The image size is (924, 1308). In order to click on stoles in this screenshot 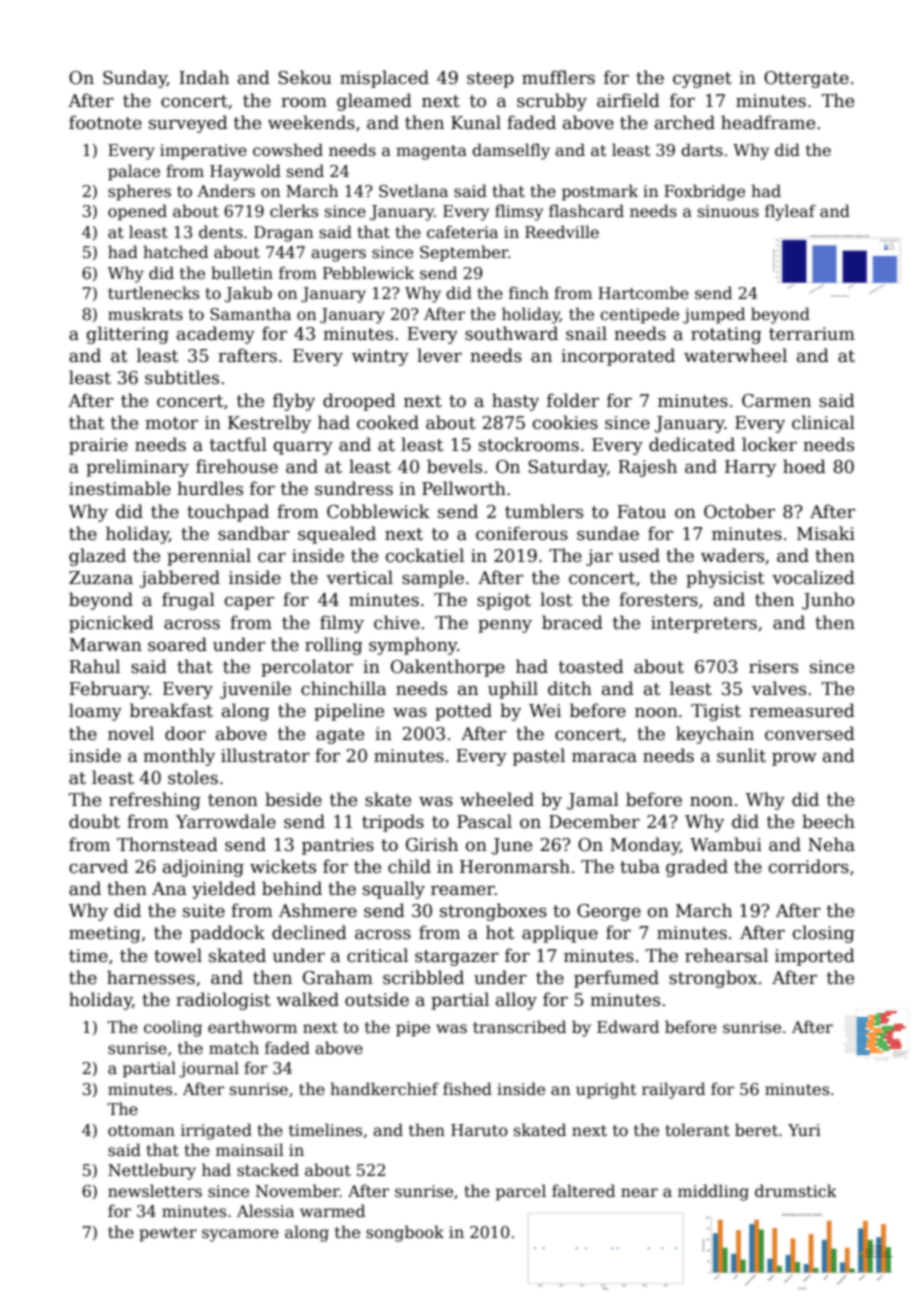, I will do `click(193, 777)`.
